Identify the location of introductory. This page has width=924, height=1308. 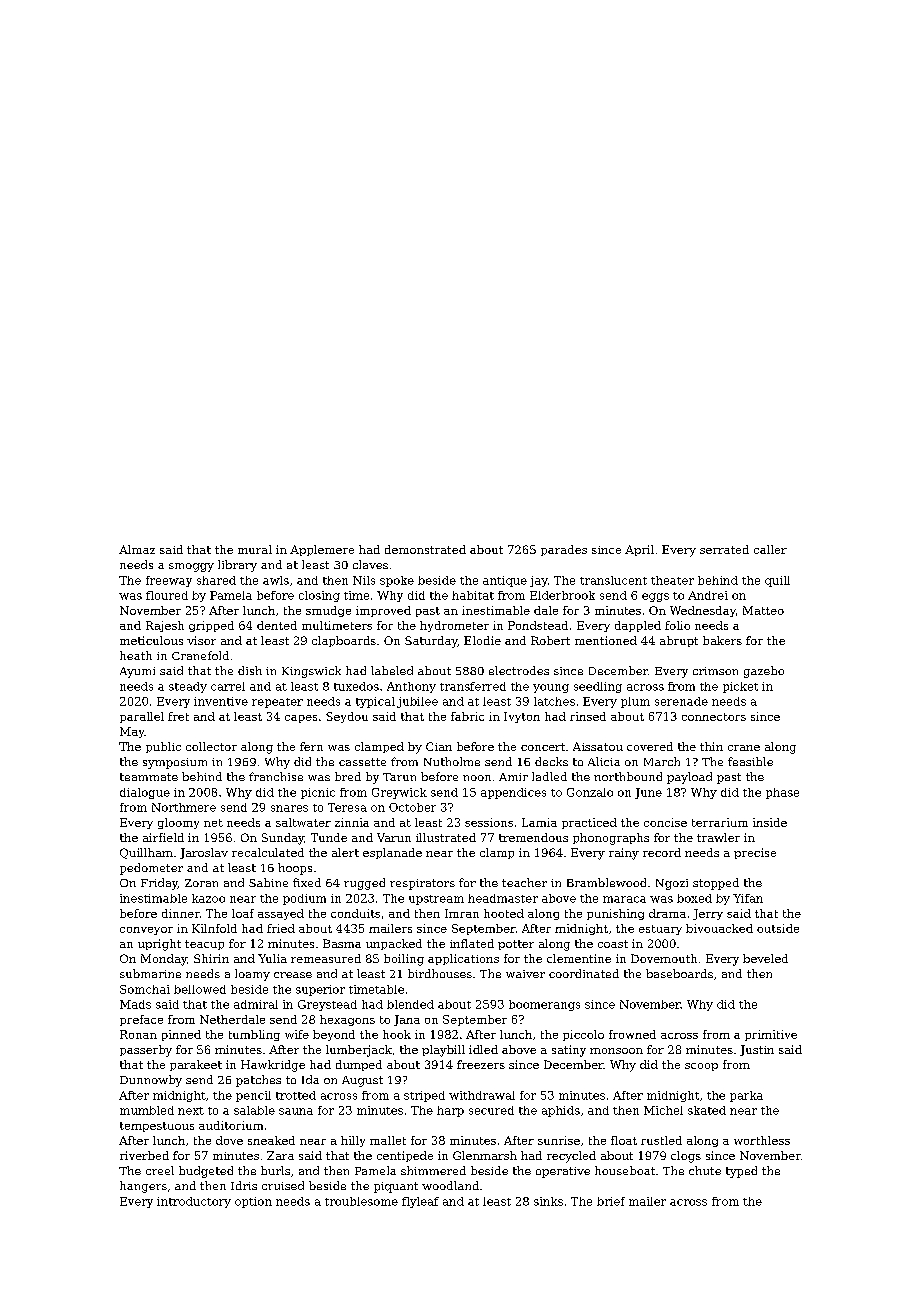
(194, 1202).
